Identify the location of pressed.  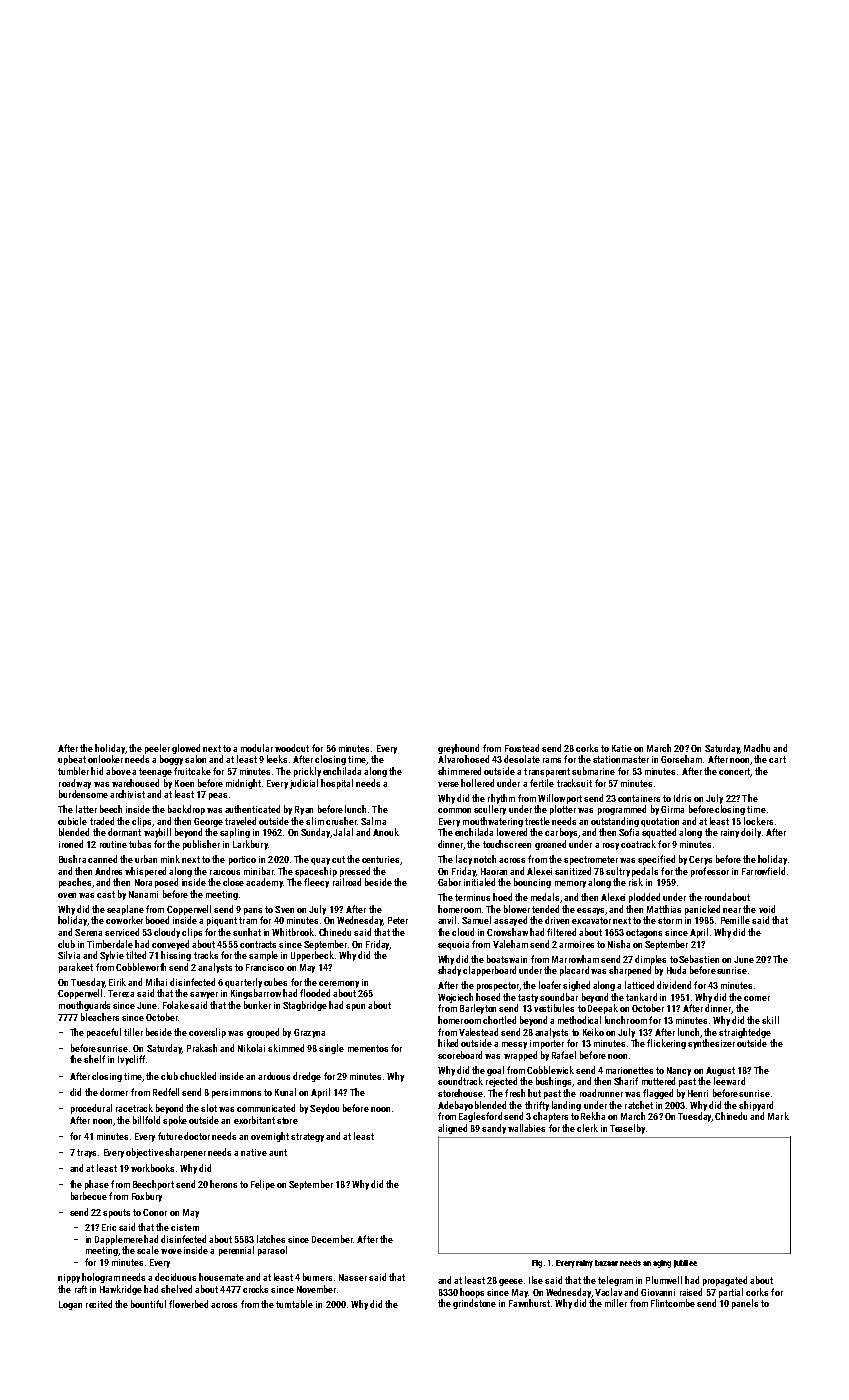
(355, 872).
